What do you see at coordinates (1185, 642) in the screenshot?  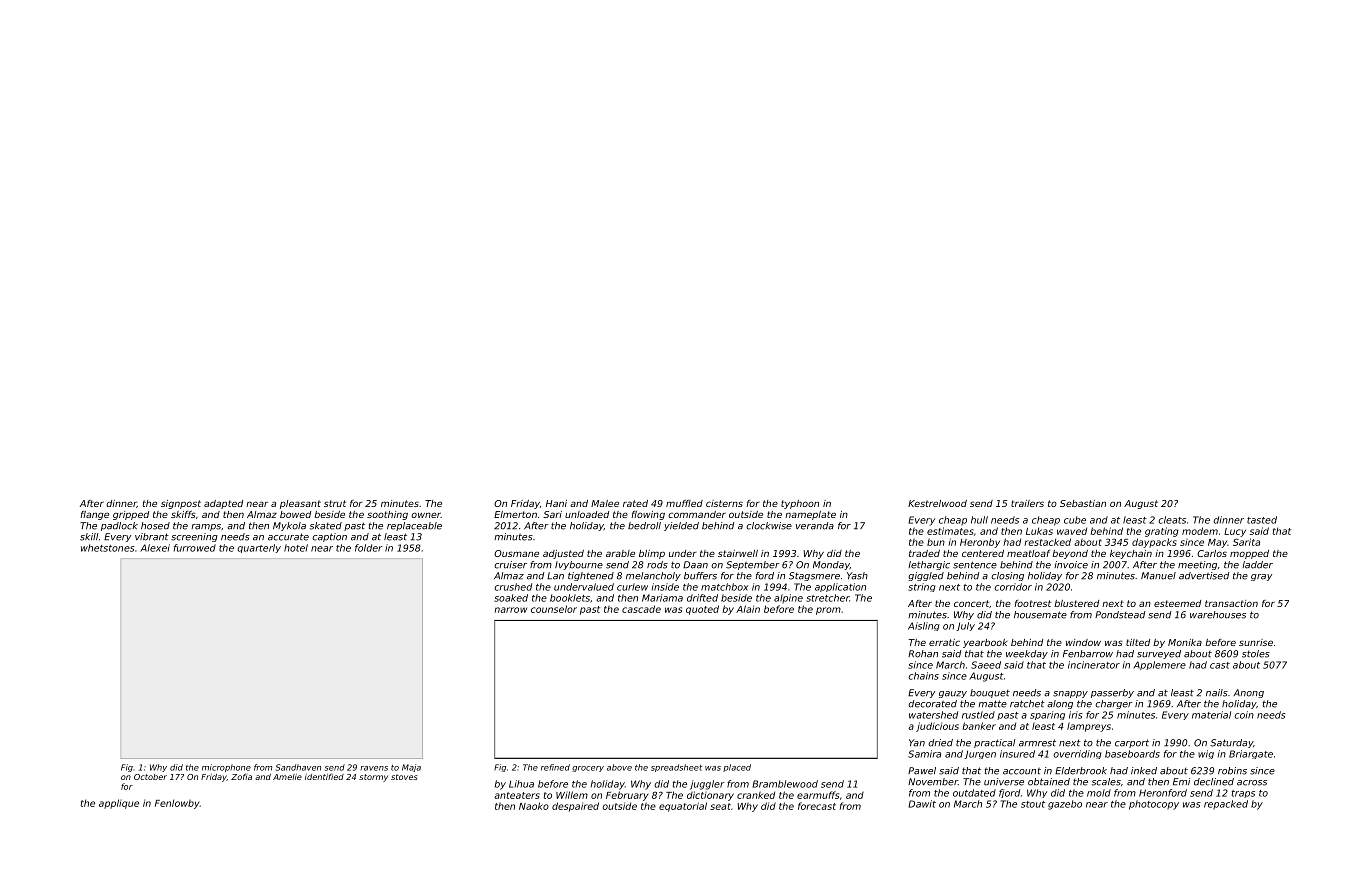 I see `Monika` at bounding box center [1185, 642].
